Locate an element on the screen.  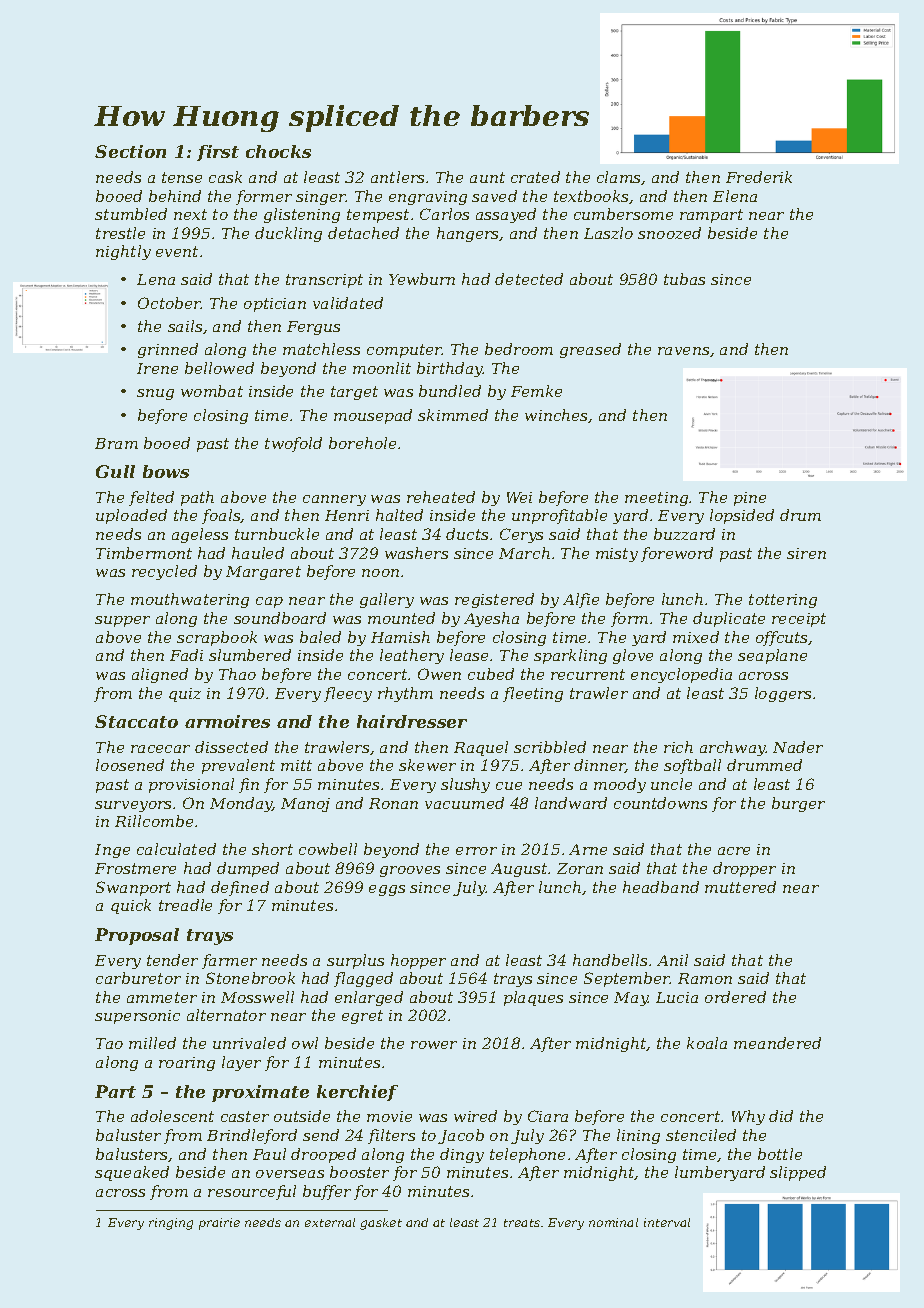
matchless is located at coordinates (321, 349).
